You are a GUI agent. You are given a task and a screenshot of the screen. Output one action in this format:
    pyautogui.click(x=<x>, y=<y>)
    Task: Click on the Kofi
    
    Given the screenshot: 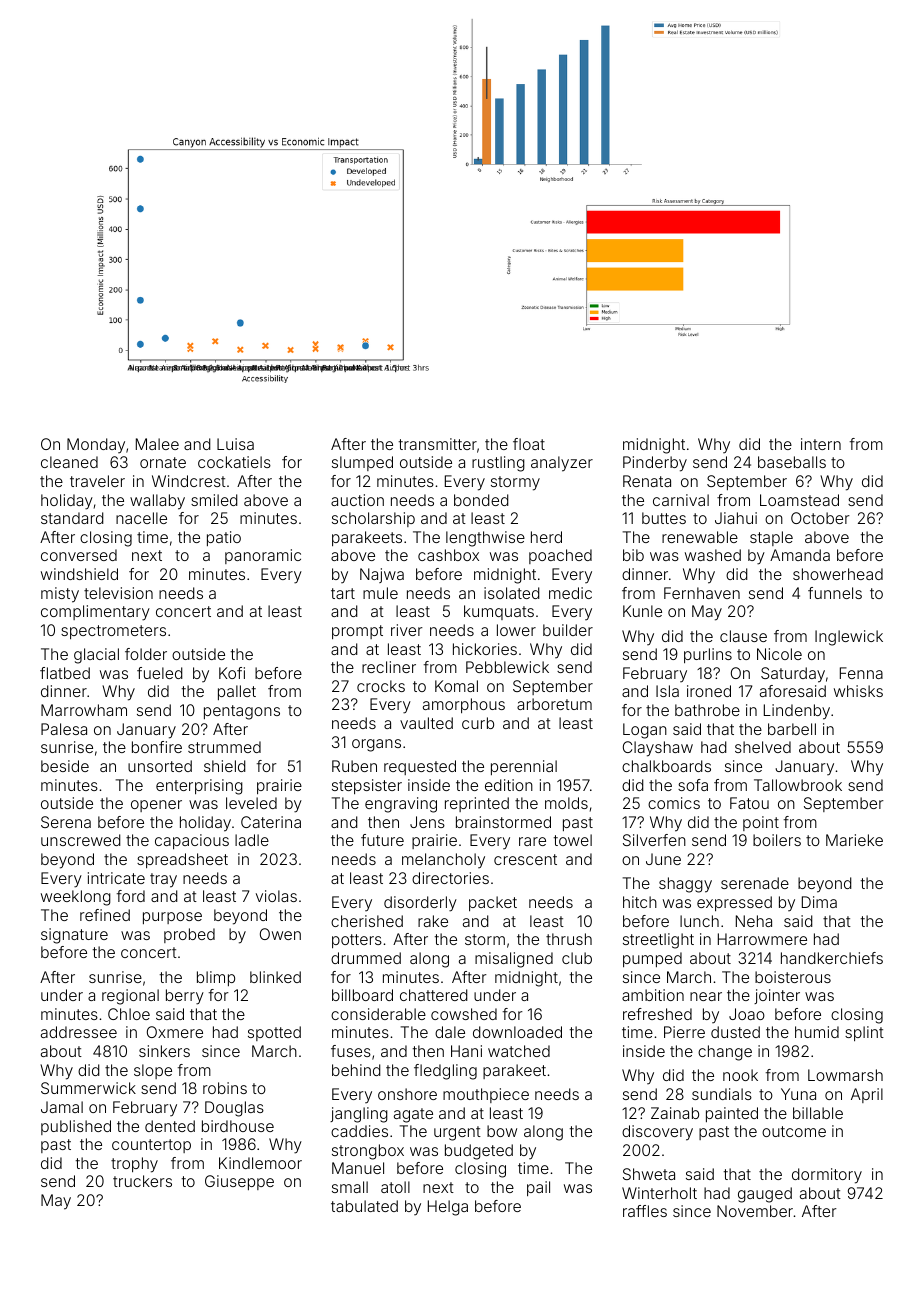 What is the action you would take?
    pyautogui.click(x=232, y=673)
